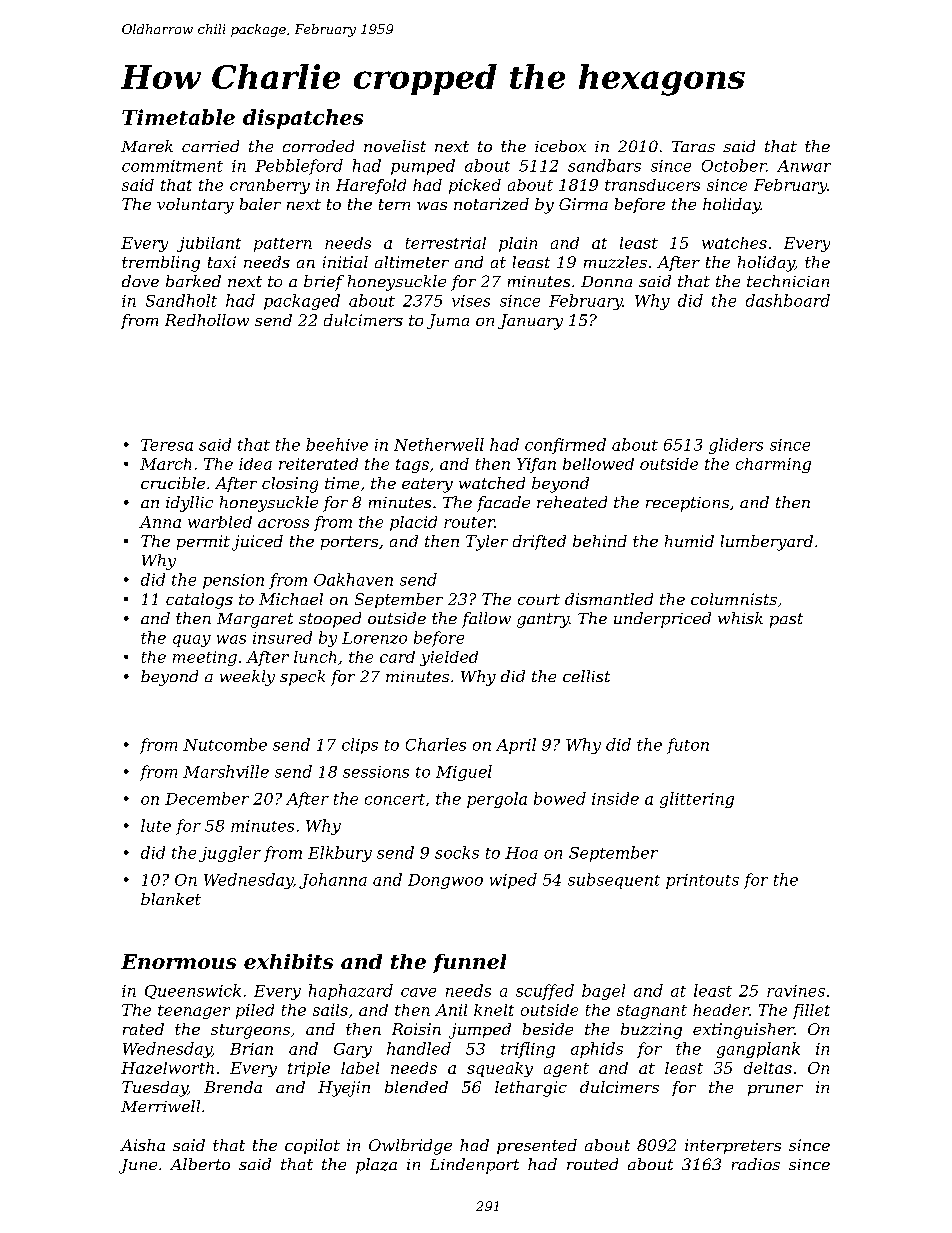 The image size is (952, 1233). Describe the element at coordinates (586, 676) in the screenshot. I see `cellist` at that location.
